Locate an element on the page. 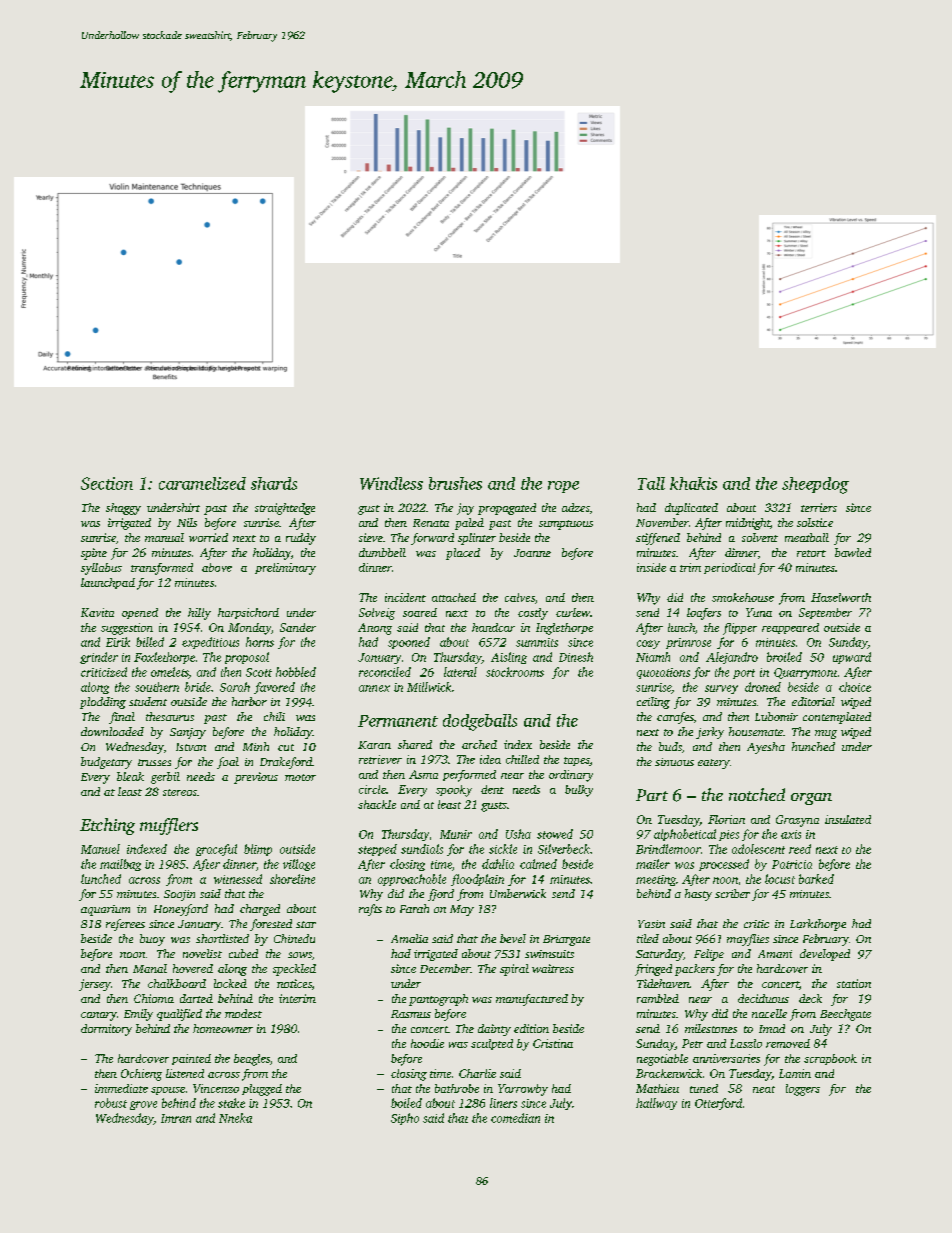 This page has height=1233, width=952. shards is located at coordinates (274, 483).
